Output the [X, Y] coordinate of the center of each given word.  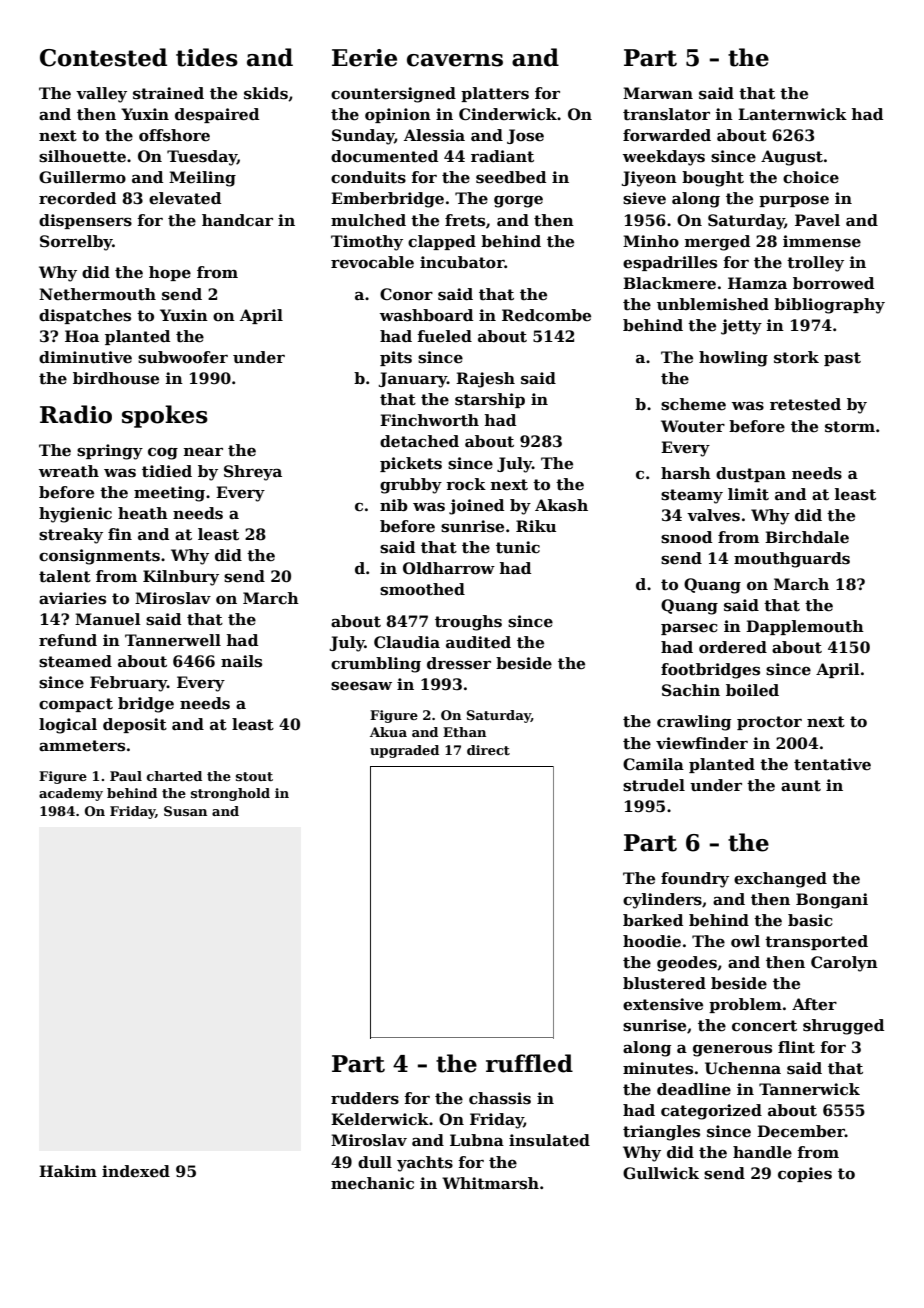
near [203, 452]
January [413, 380]
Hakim [68, 1171]
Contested [103, 57]
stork [796, 357]
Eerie [364, 58]
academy [71, 794]
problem [745, 1005]
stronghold [230, 794]
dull [375, 1162]
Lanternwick [792, 114]
